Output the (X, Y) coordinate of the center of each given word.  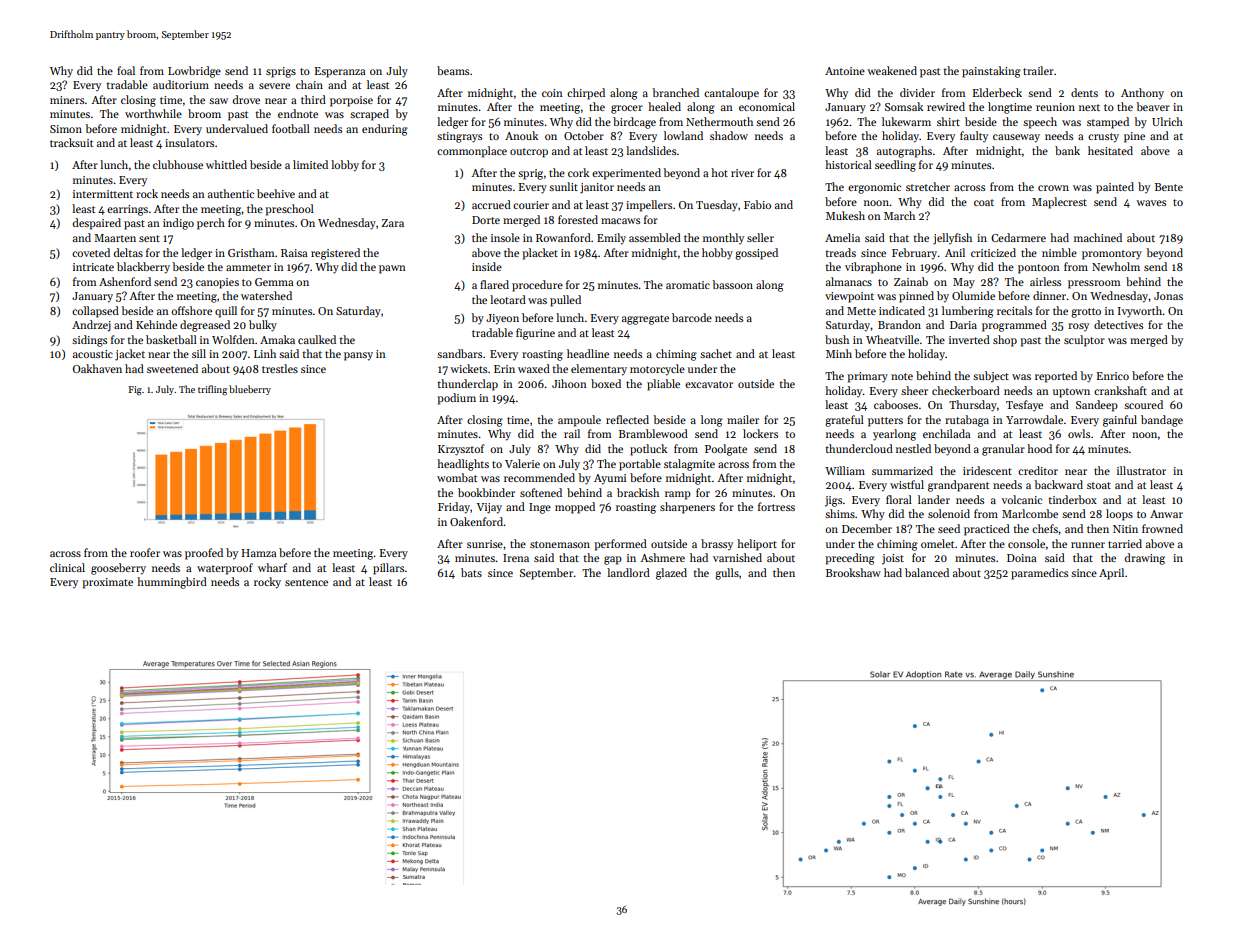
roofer (145, 552)
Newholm (1116, 266)
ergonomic (874, 188)
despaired (97, 224)
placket (540, 254)
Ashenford (125, 281)
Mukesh (845, 215)
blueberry (250, 390)
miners (67, 100)
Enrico (1113, 376)
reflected (627, 419)
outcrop (529, 153)
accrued (491, 204)
